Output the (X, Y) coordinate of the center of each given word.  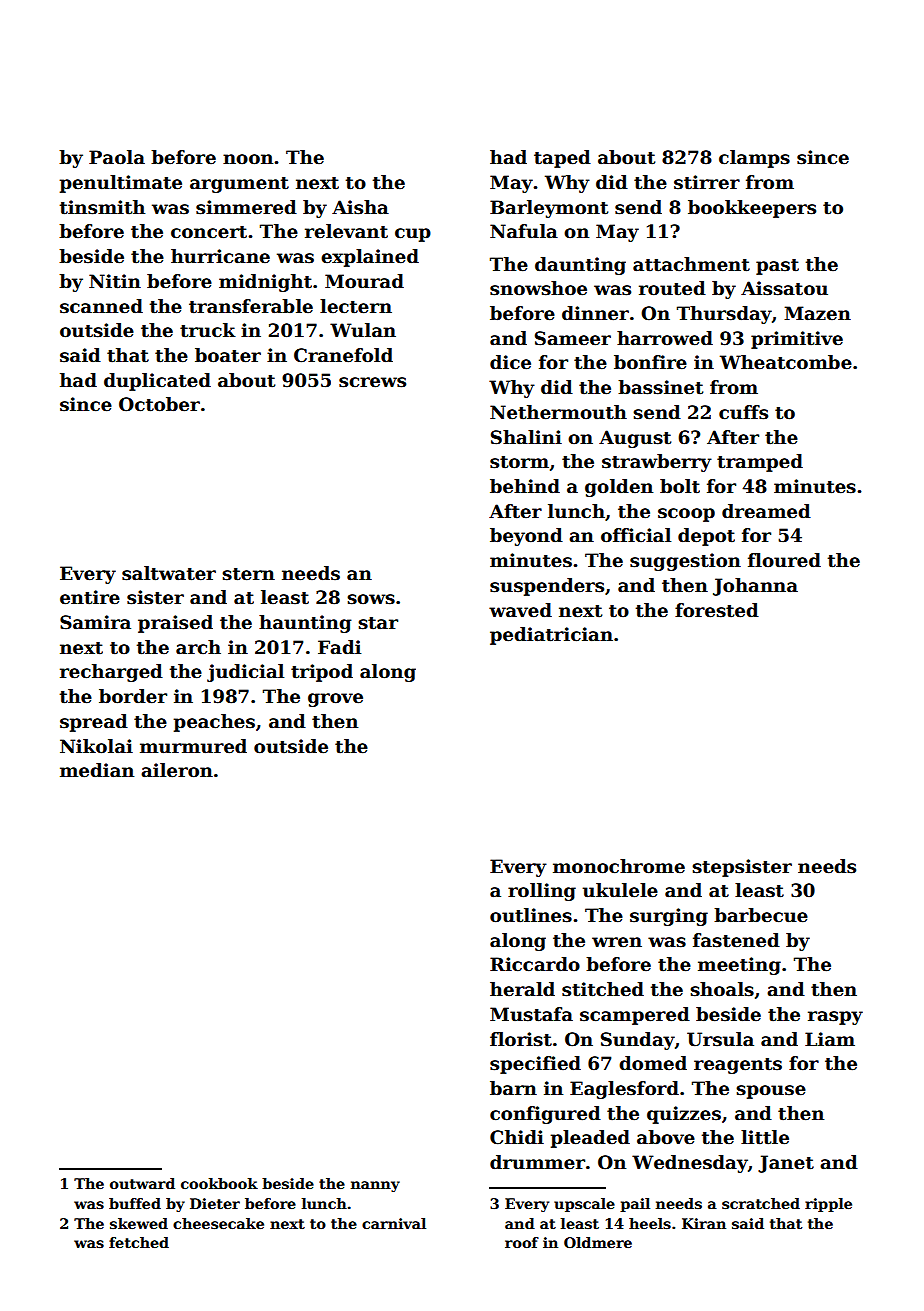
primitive (797, 340)
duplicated (157, 382)
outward (142, 1183)
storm (519, 462)
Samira (95, 622)
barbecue (761, 915)
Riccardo (535, 964)
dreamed (766, 511)
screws (372, 382)
